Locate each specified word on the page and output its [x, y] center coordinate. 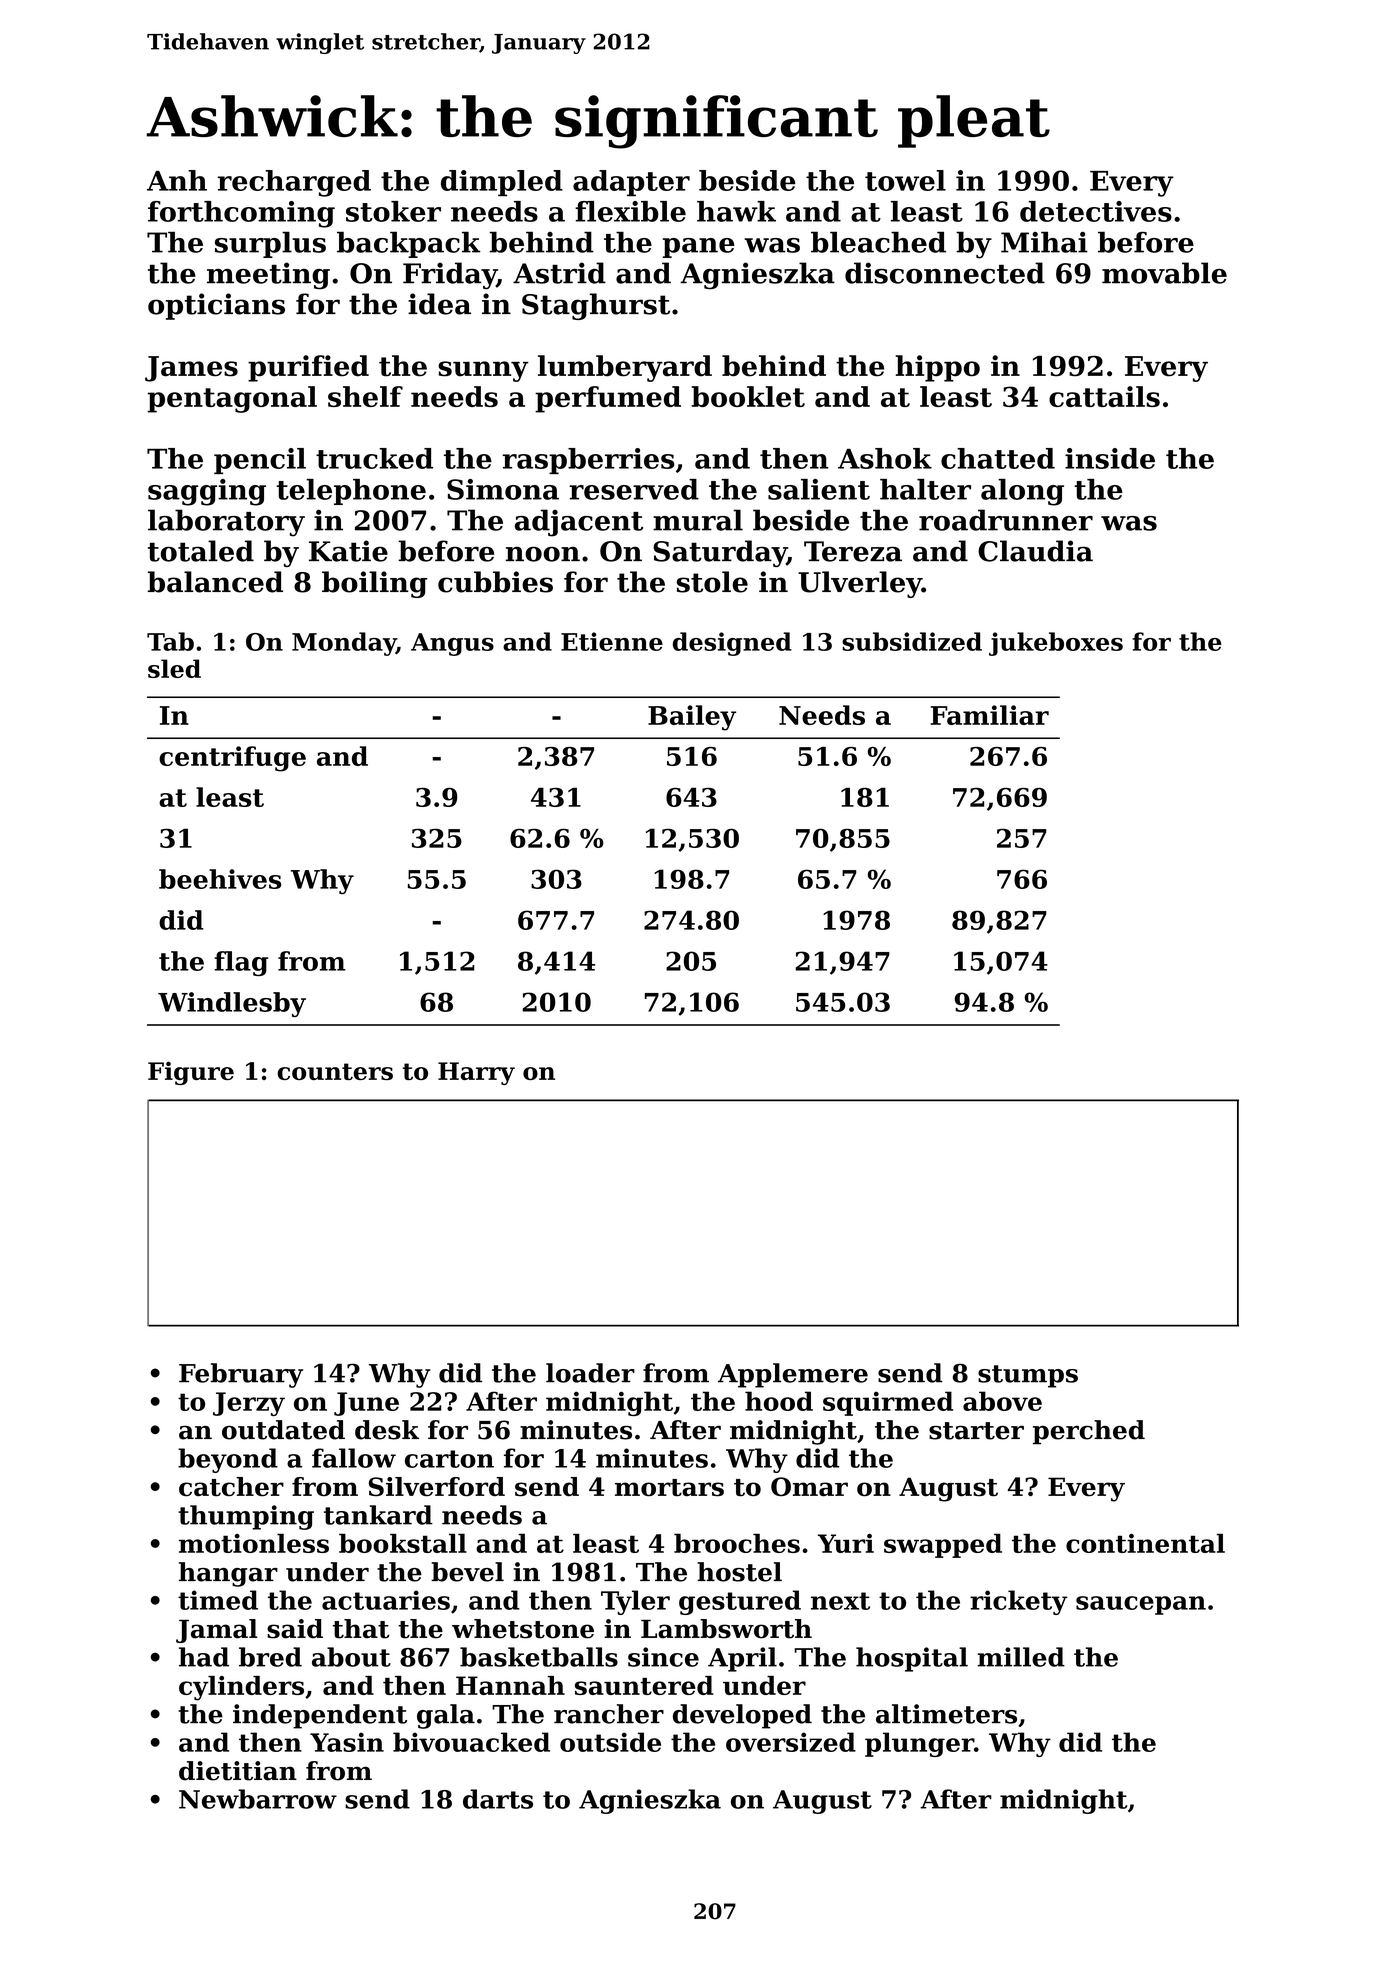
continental [1145, 1543]
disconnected [945, 273]
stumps [1028, 1376]
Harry [476, 1073]
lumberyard [625, 368]
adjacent [579, 523]
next [840, 1601]
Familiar [989, 715]
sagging [207, 492]
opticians [216, 306]
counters [335, 1071]
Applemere [793, 1375]
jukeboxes [1056, 644]
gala [446, 1716]
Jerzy [249, 1404]
